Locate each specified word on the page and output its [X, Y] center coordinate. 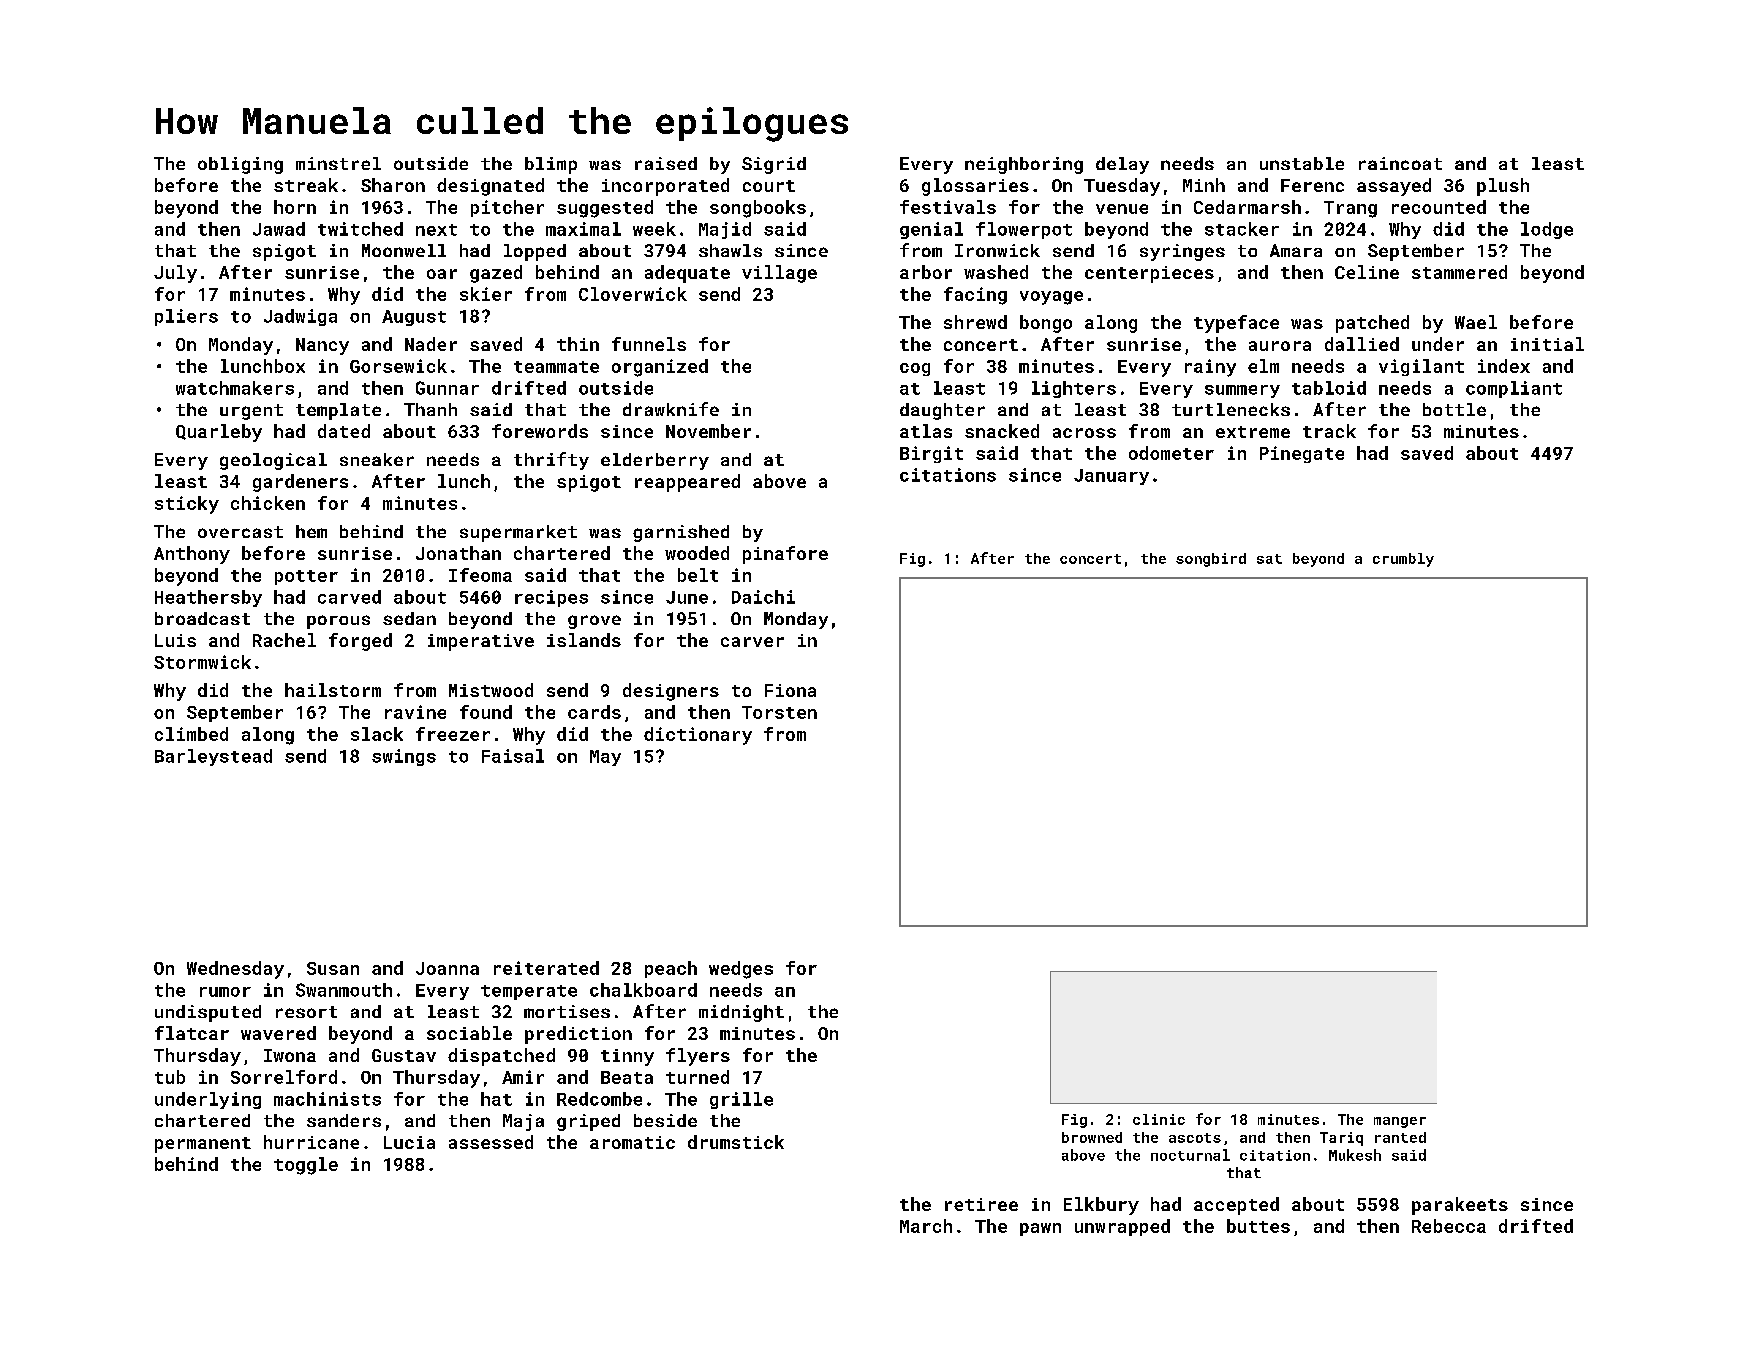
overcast [240, 532]
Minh [1204, 185]
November [708, 431]
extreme [1253, 432]
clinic [1159, 1119]
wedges [741, 970]
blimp [551, 165]
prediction [578, 1035]
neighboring [1024, 165]
